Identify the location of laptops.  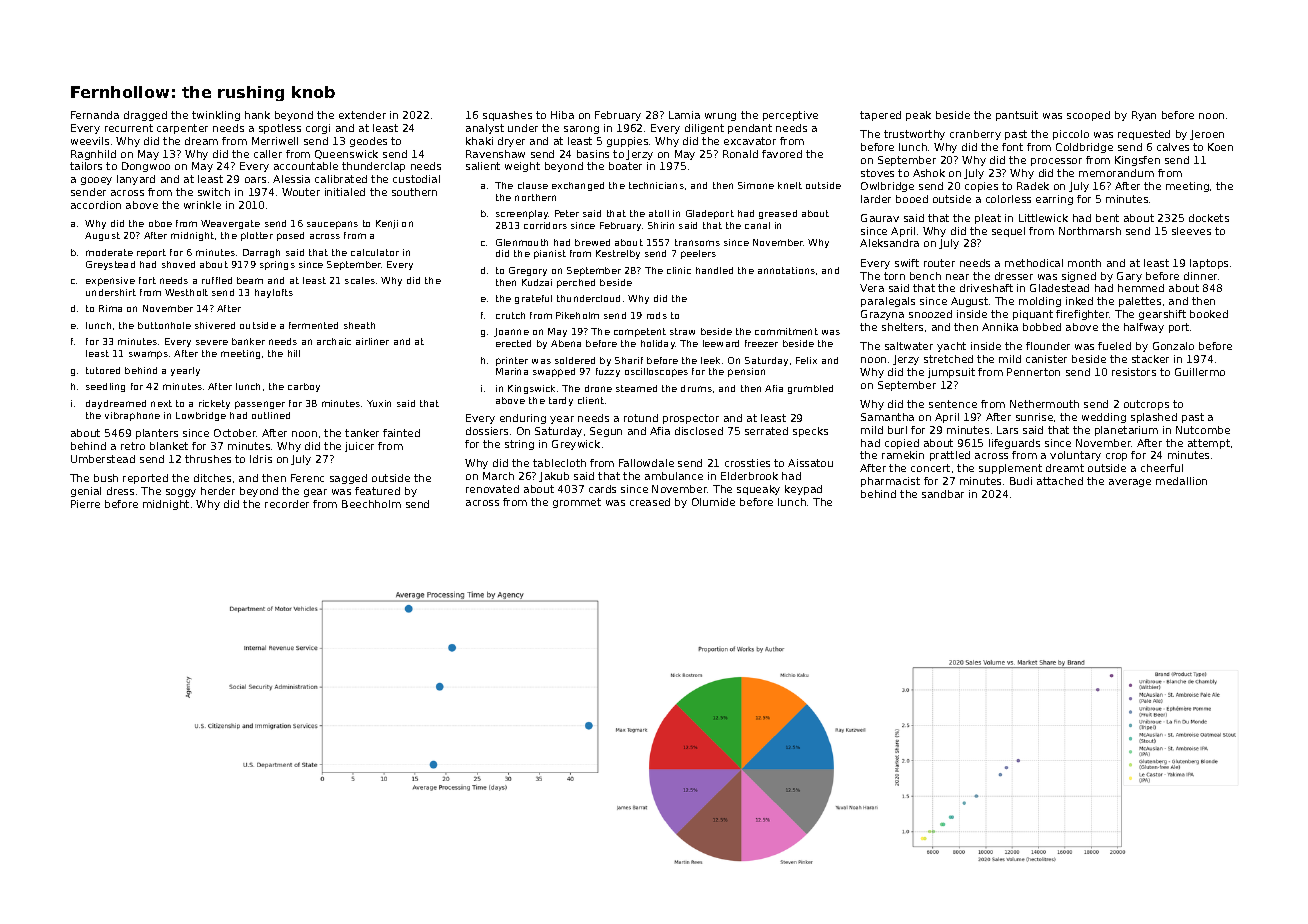
(1209, 264).
